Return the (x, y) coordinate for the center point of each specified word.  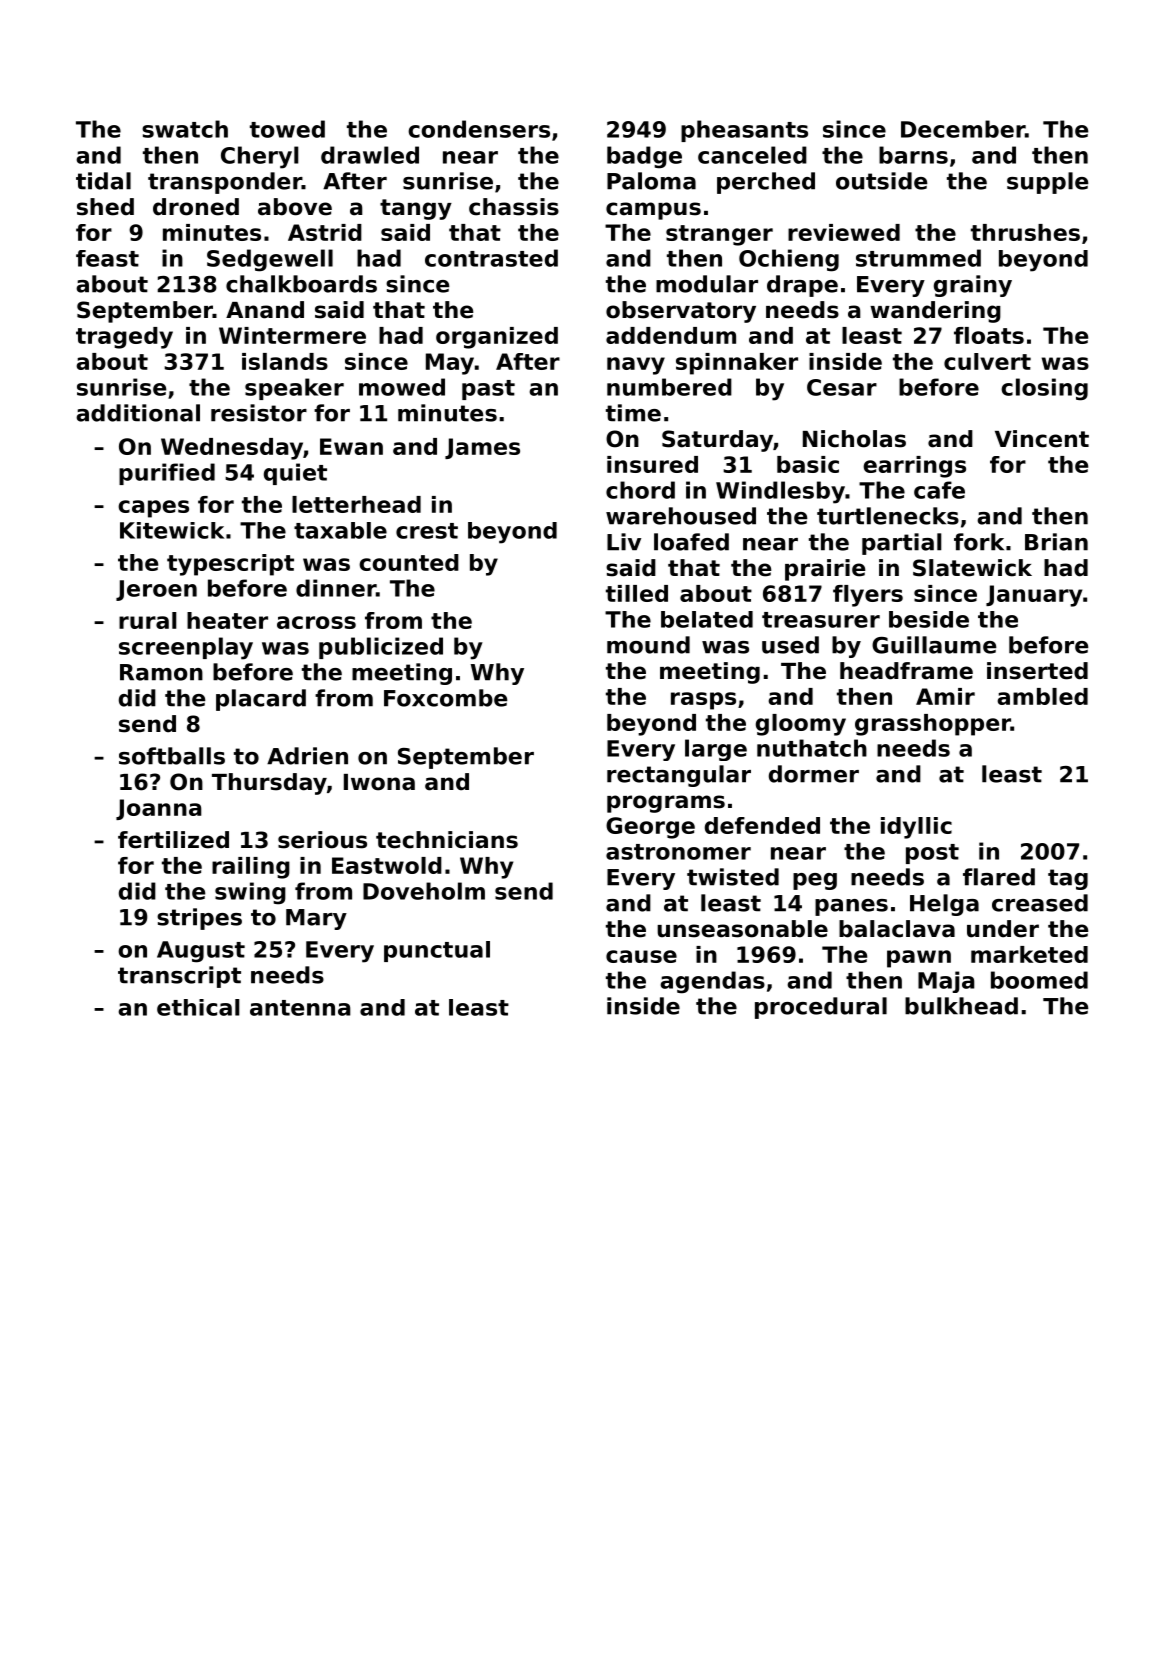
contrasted (491, 258)
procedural (821, 1008)
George (650, 828)
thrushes (1025, 232)
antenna (300, 1008)
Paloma (651, 181)
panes (851, 907)
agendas (712, 982)
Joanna (159, 809)
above (295, 207)
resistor (259, 413)
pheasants (744, 131)
